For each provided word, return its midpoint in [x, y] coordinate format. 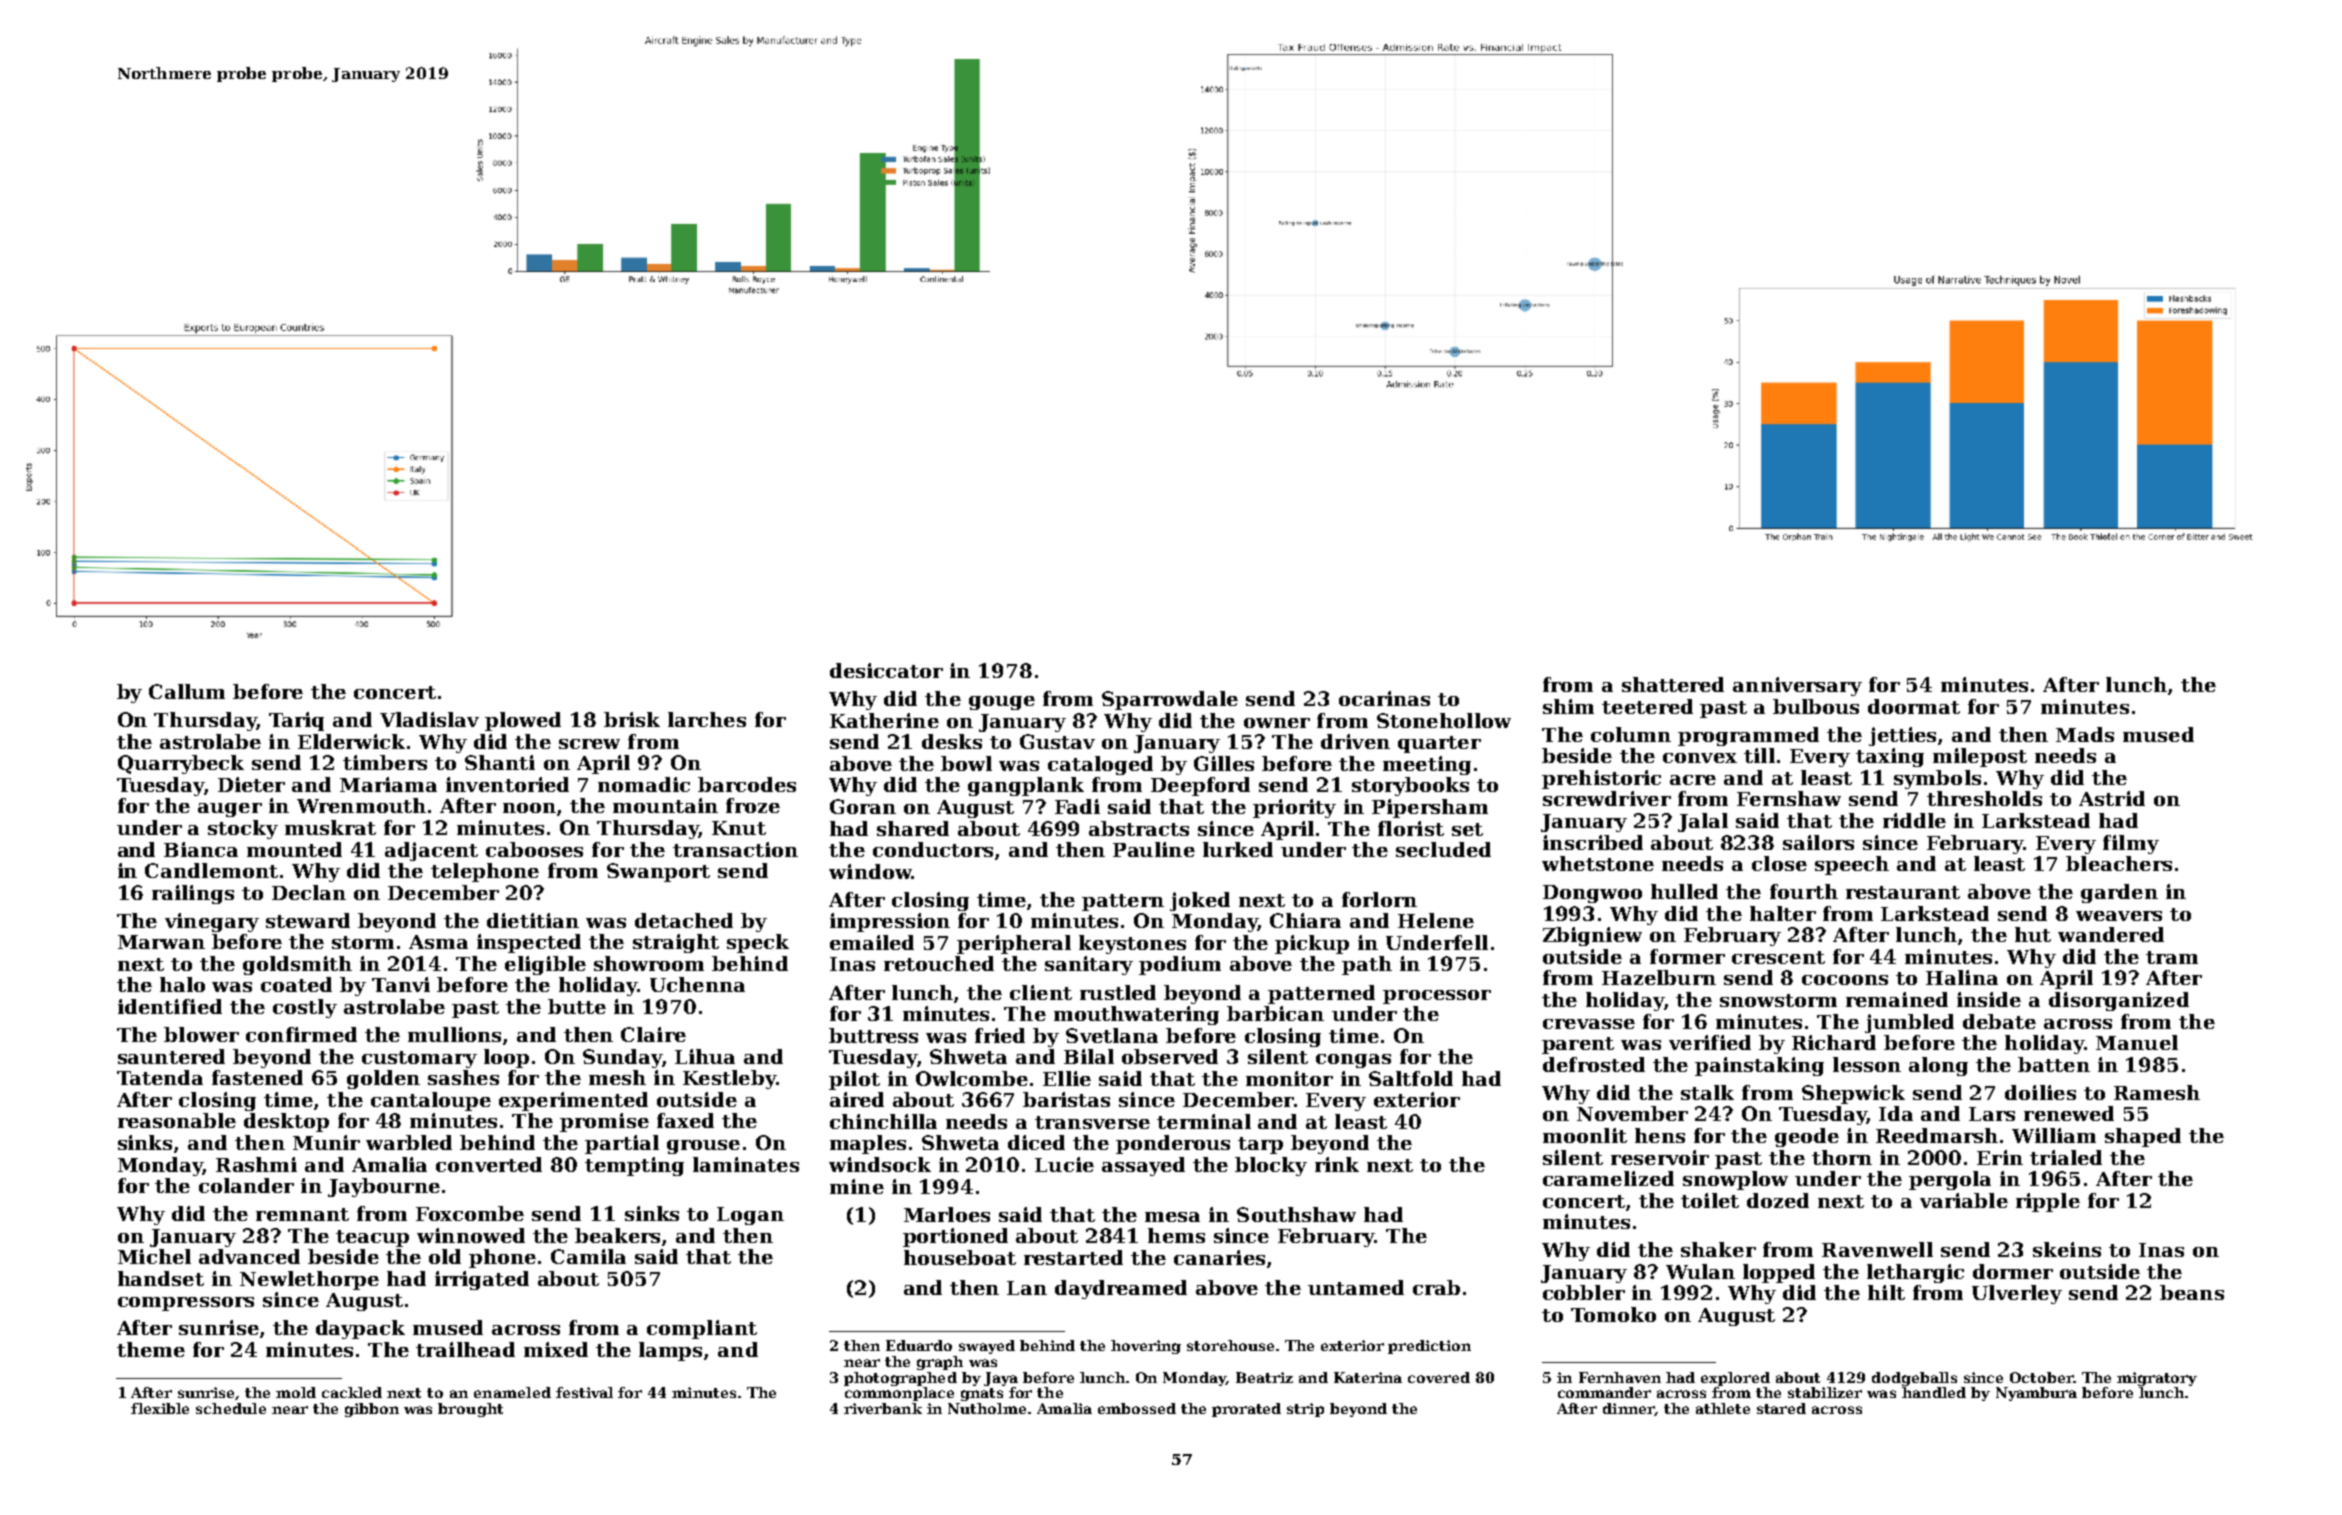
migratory [2157, 1379]
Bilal [1089, 1056]
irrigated [482, 1280]
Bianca [201, 849]
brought [470, 1410]
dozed [1778, 1200]
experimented [573, 1101]
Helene [1436, 920]
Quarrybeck [181, 764]
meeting [1427, 765]
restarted [1073, 1257]
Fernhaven [1620, 1377]
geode [1807, 1137]
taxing [1890, 757]
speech [1852, 865]
